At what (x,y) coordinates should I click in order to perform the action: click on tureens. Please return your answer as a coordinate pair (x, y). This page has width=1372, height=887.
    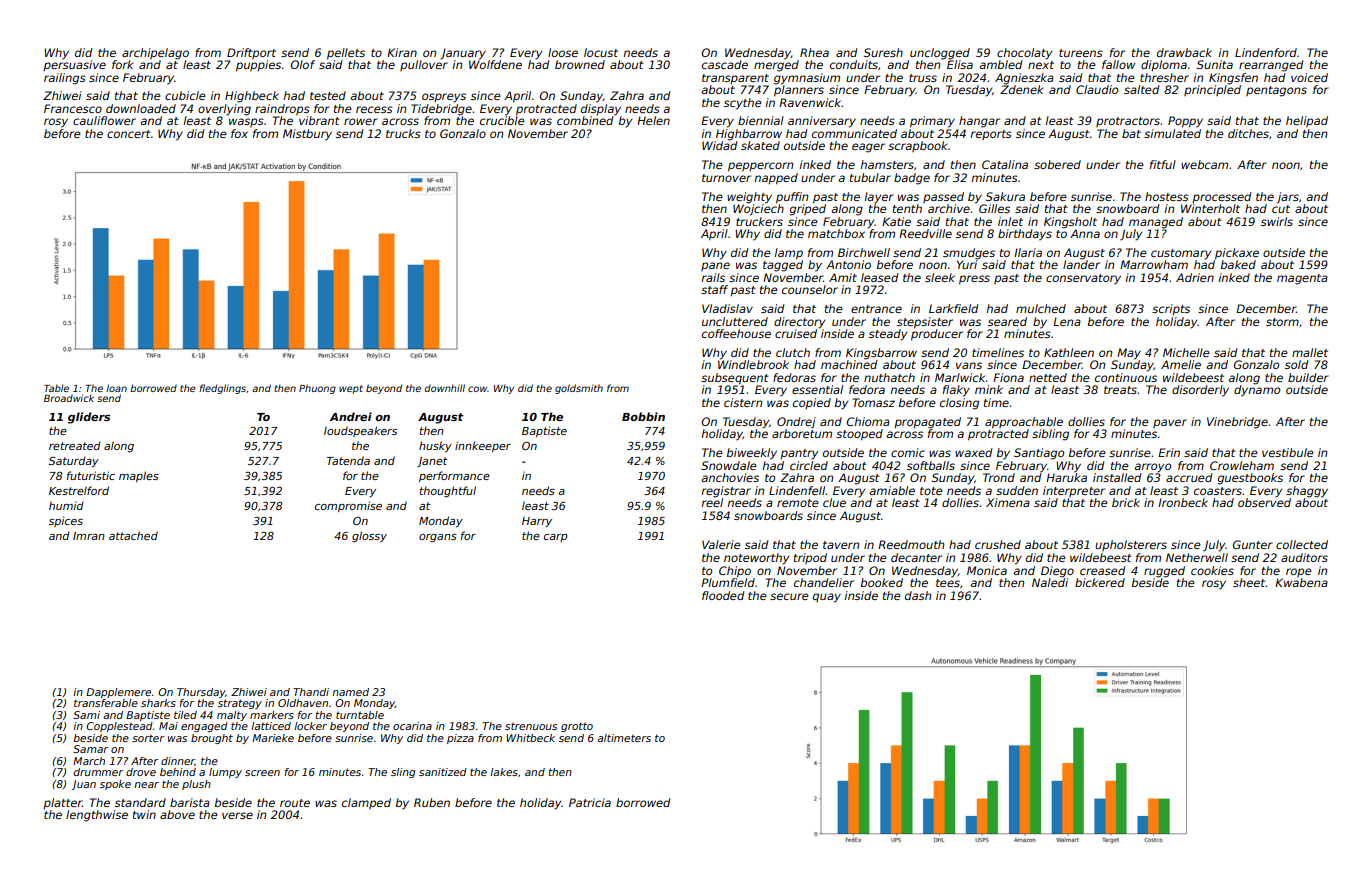
    Looking at the image, I should click on (1081, 53).
